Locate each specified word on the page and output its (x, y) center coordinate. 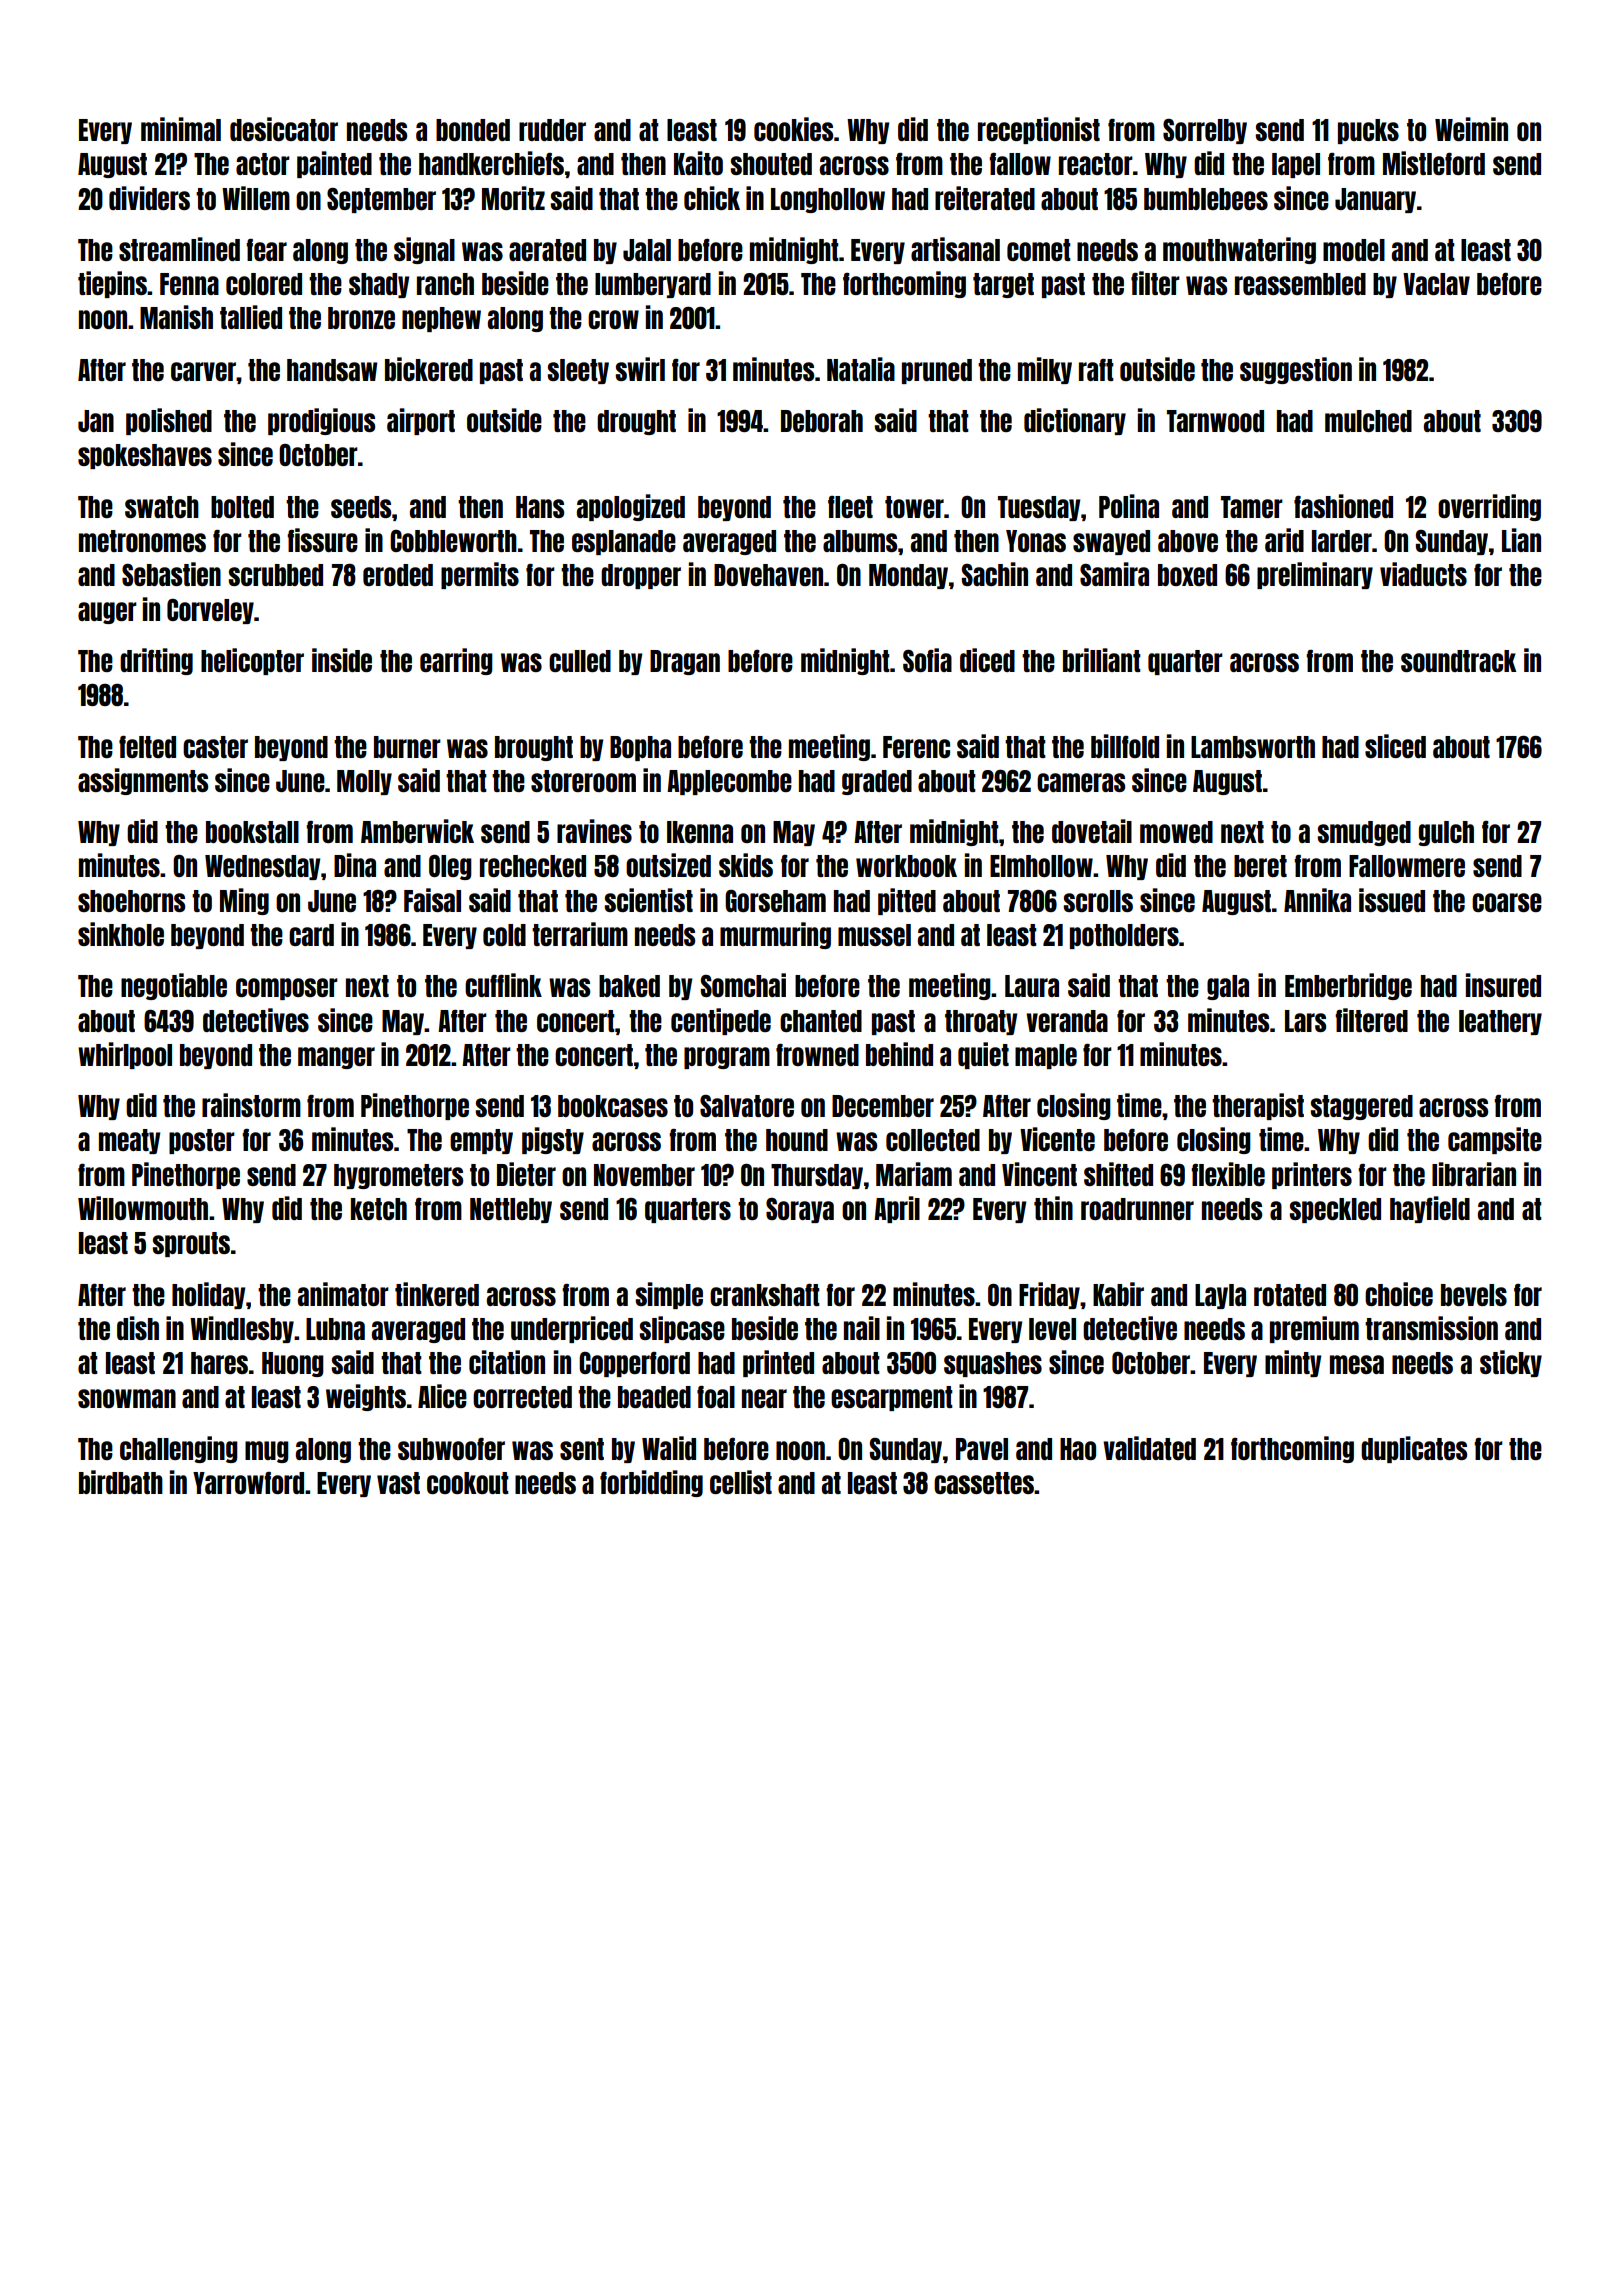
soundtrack (1458, 661)
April (897, 1209)
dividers (149, 198)
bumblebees (1206, 199)
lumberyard (653, 285)
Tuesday (1039, 508)
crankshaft (765, 1295)
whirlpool (125, 1055)
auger (107, 613)
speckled (1335, 1210)
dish (138, 1328)
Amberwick (417, 831)
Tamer (1252, 507)
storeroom (583, 781)
